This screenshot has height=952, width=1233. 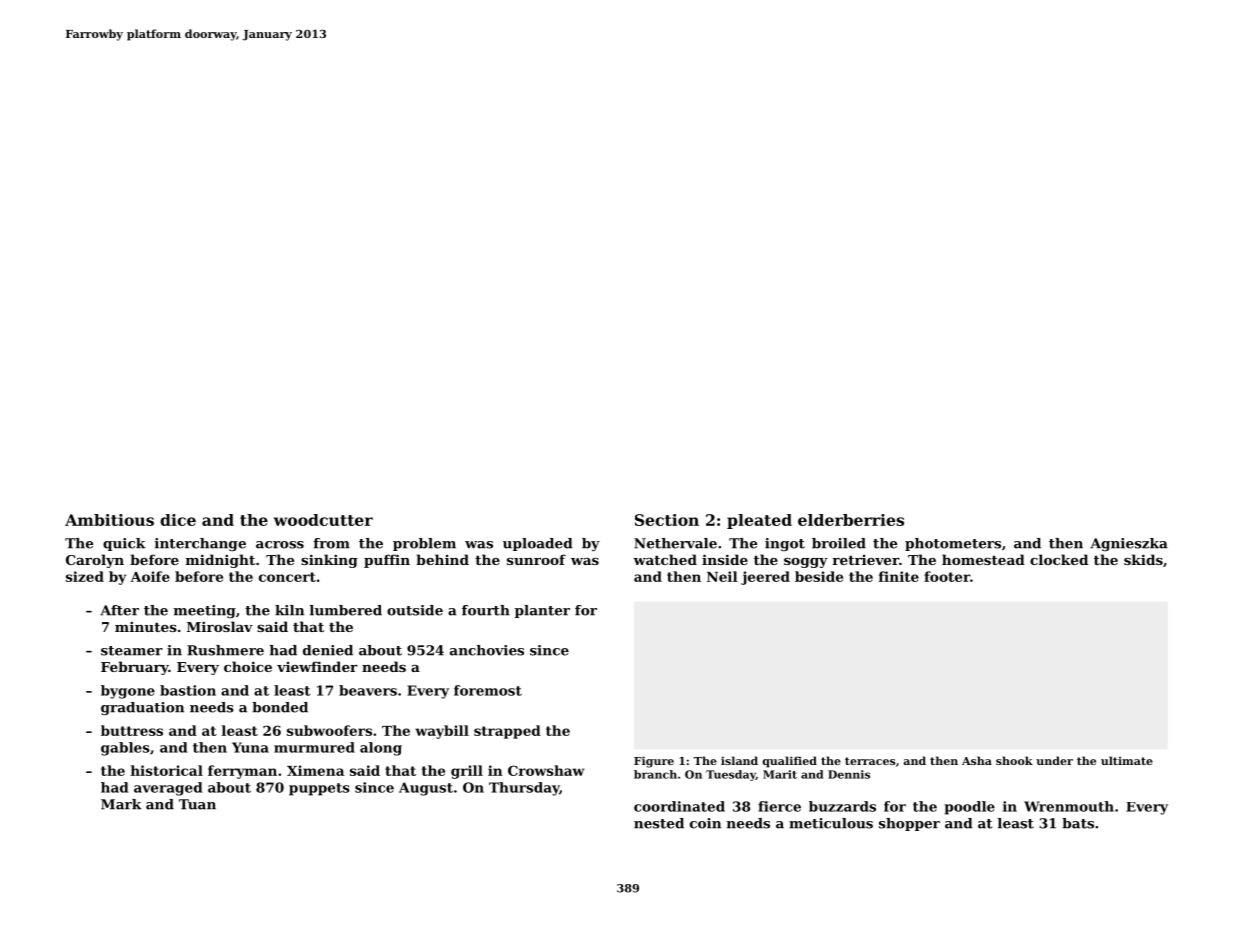 I want to click on elderberries, so click(x=851, y=520).
